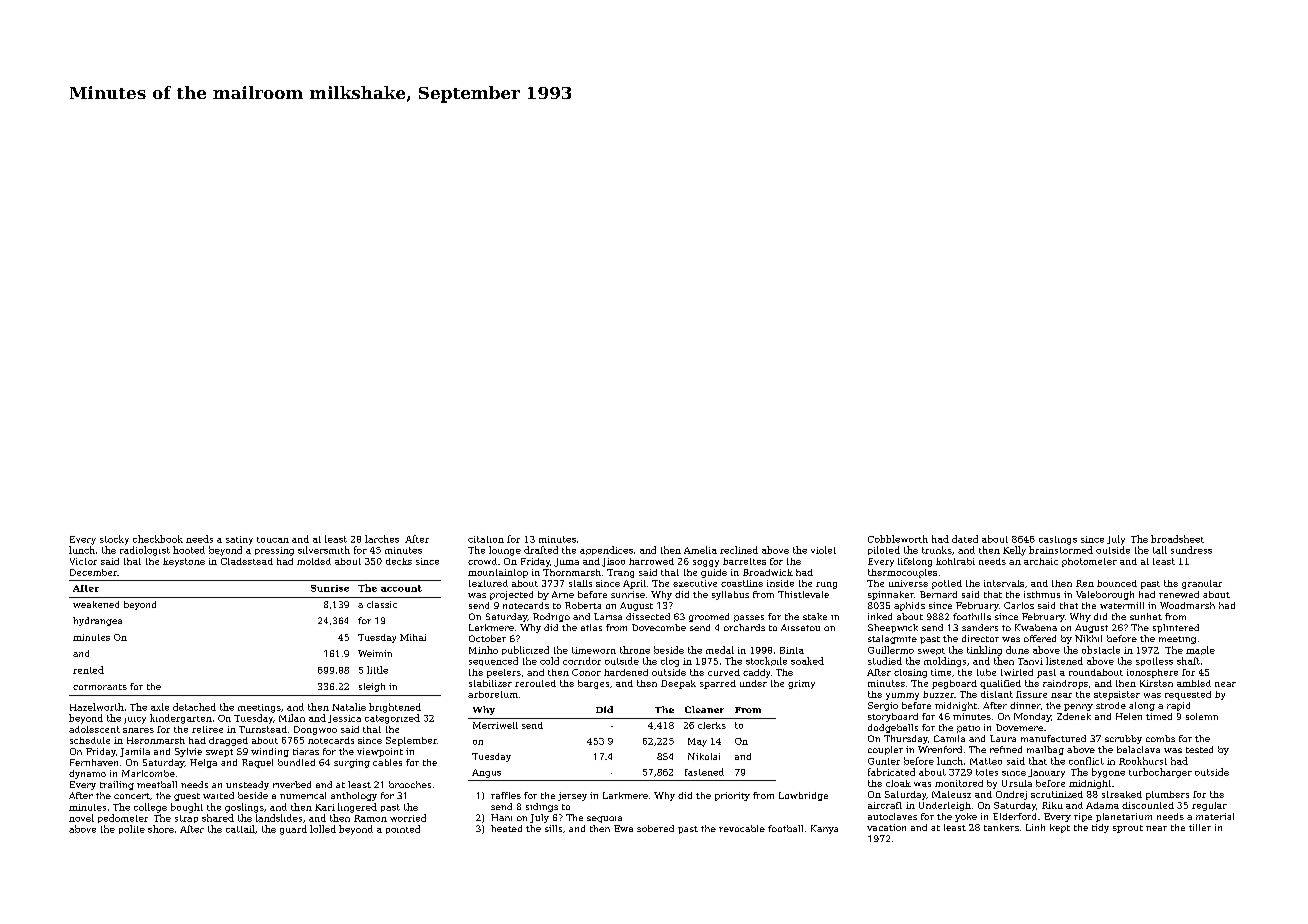 This document has width=1308, height=924. What do you see at coordinates (1086, 761) in the document?
I see `conflict` at bounding box center [1086, 761].
